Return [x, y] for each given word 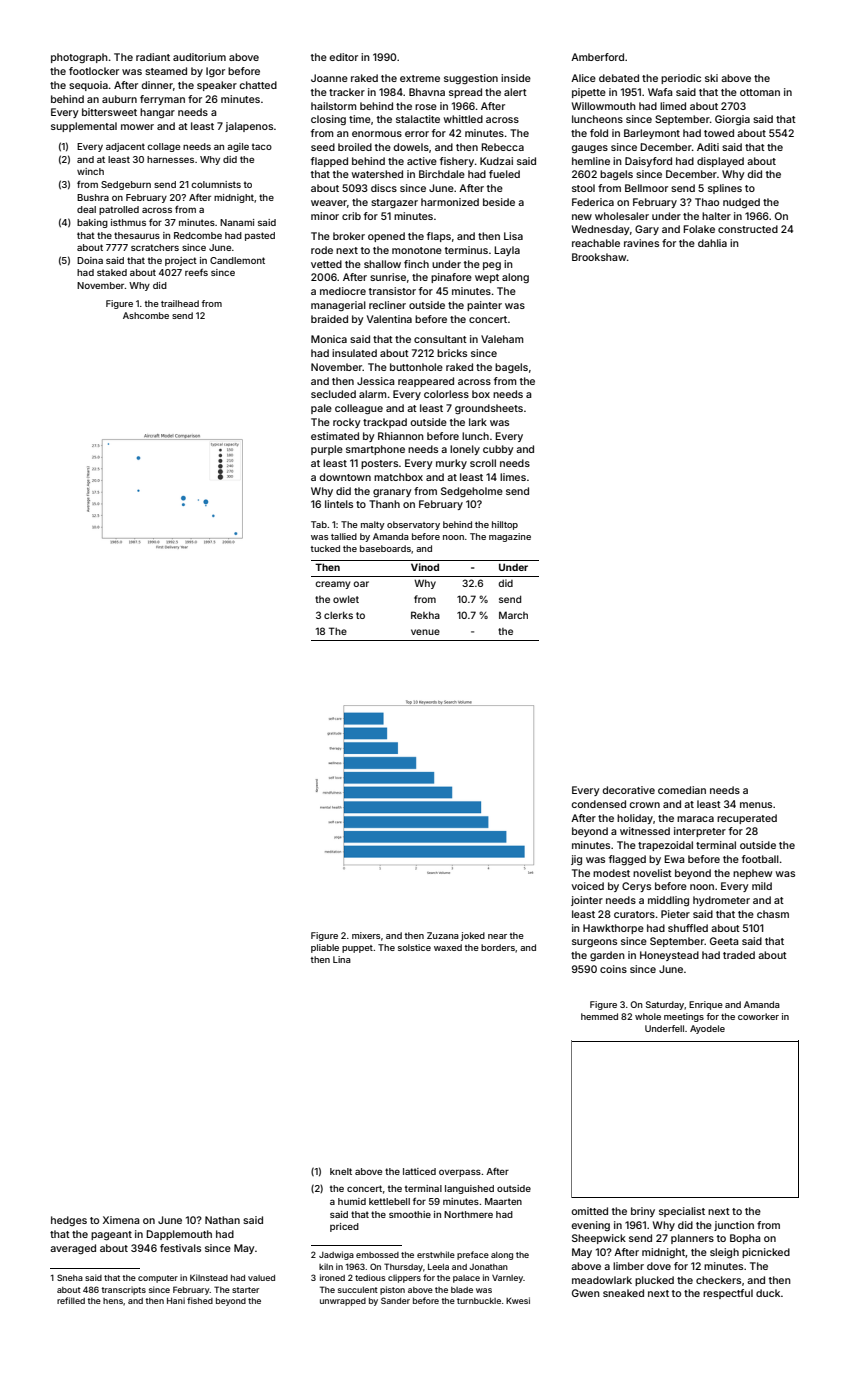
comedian [682, 790]
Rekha [425, 615]
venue [425, 632]
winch [90, 171]
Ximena [121, 1220]
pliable [325, 948]
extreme [420, 78]
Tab [319, 524]
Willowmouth [604, 106]
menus [756, 805]
